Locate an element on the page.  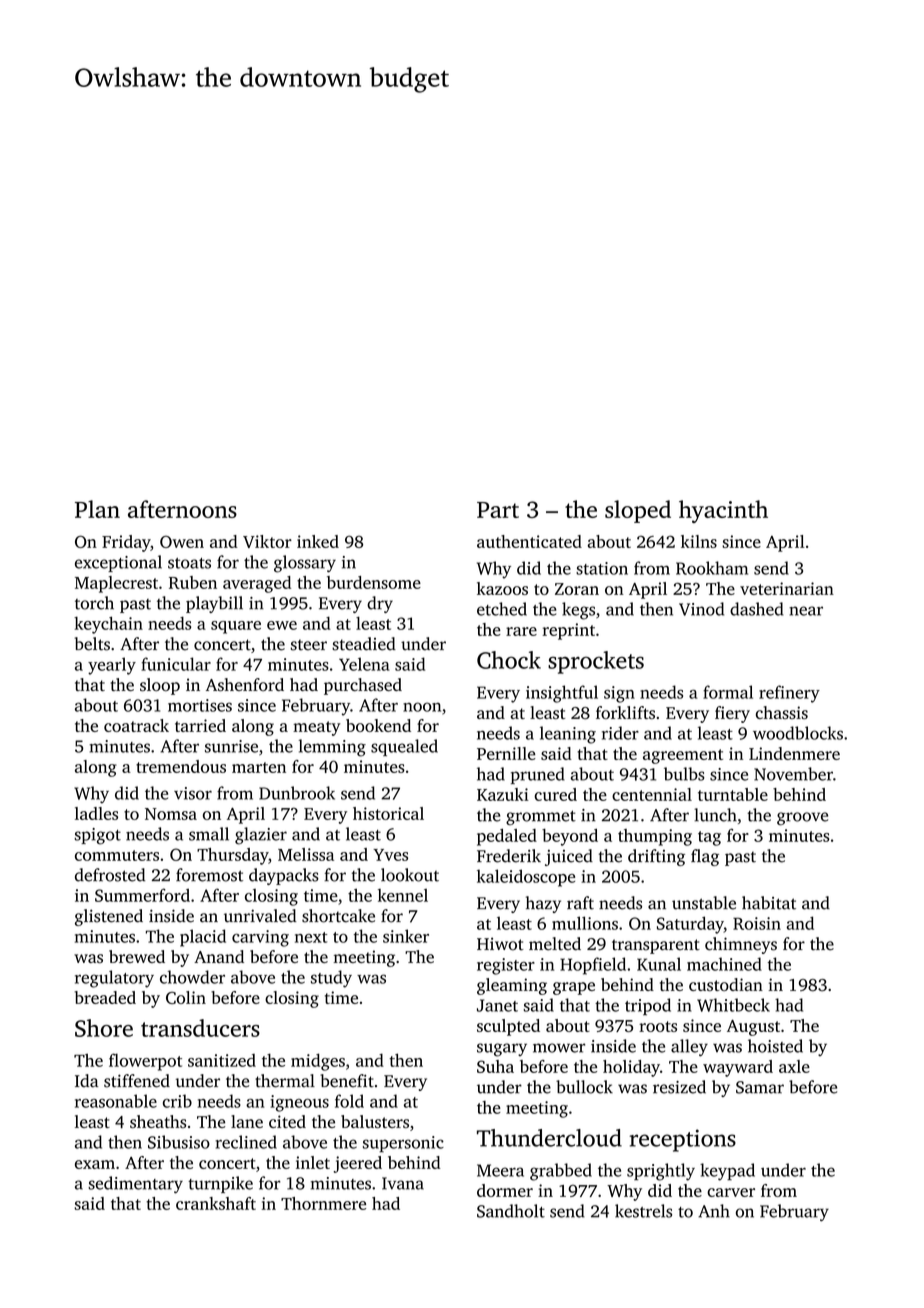
August is located at coordinates (753, 1028).
